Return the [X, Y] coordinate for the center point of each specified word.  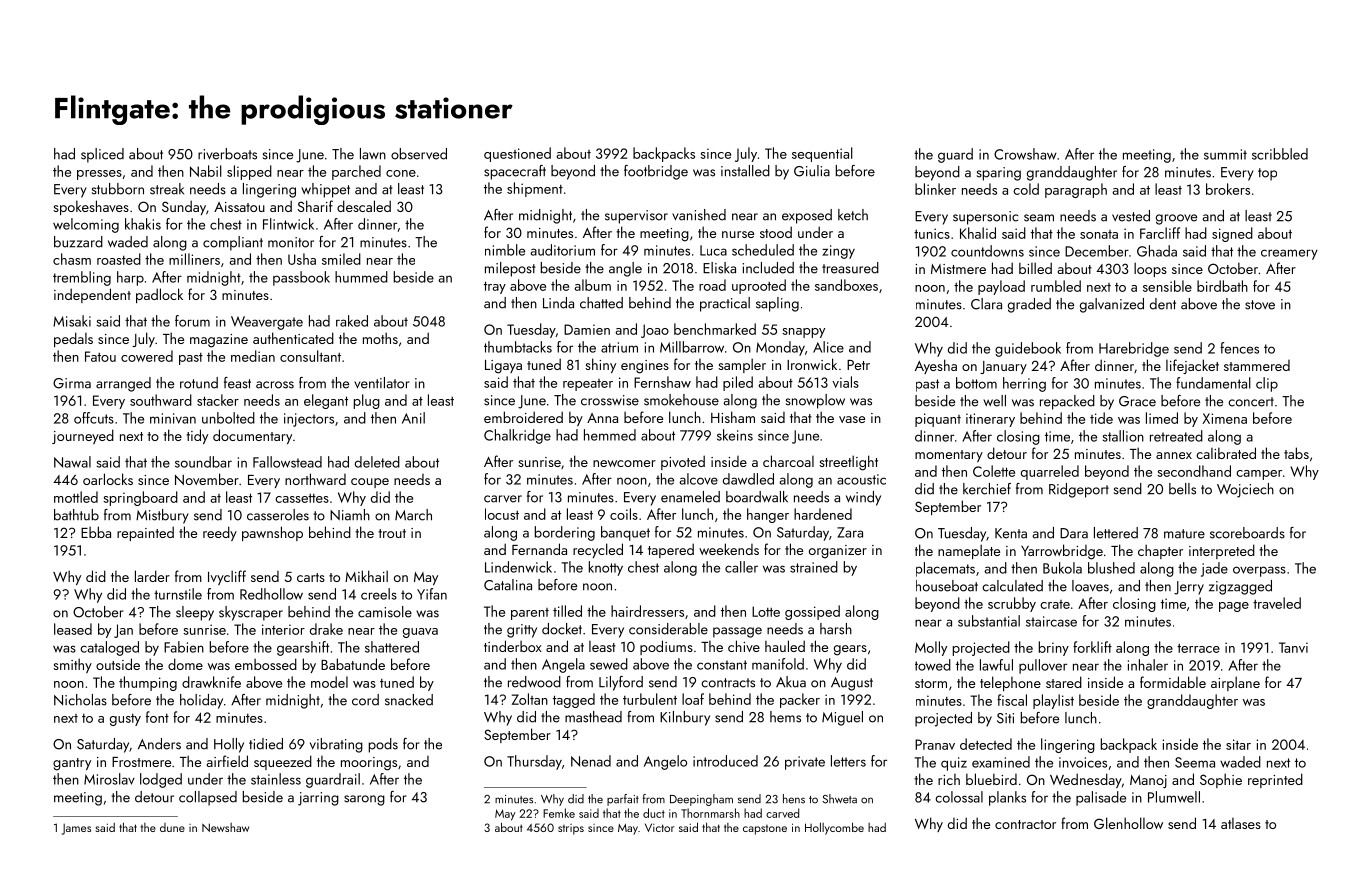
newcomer [624, 463]
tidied [266, 744]
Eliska [719, 268]
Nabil [206, 171]
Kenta [1011, 533]
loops [1150, 269]
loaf [693, 699]
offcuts [94, 418]
